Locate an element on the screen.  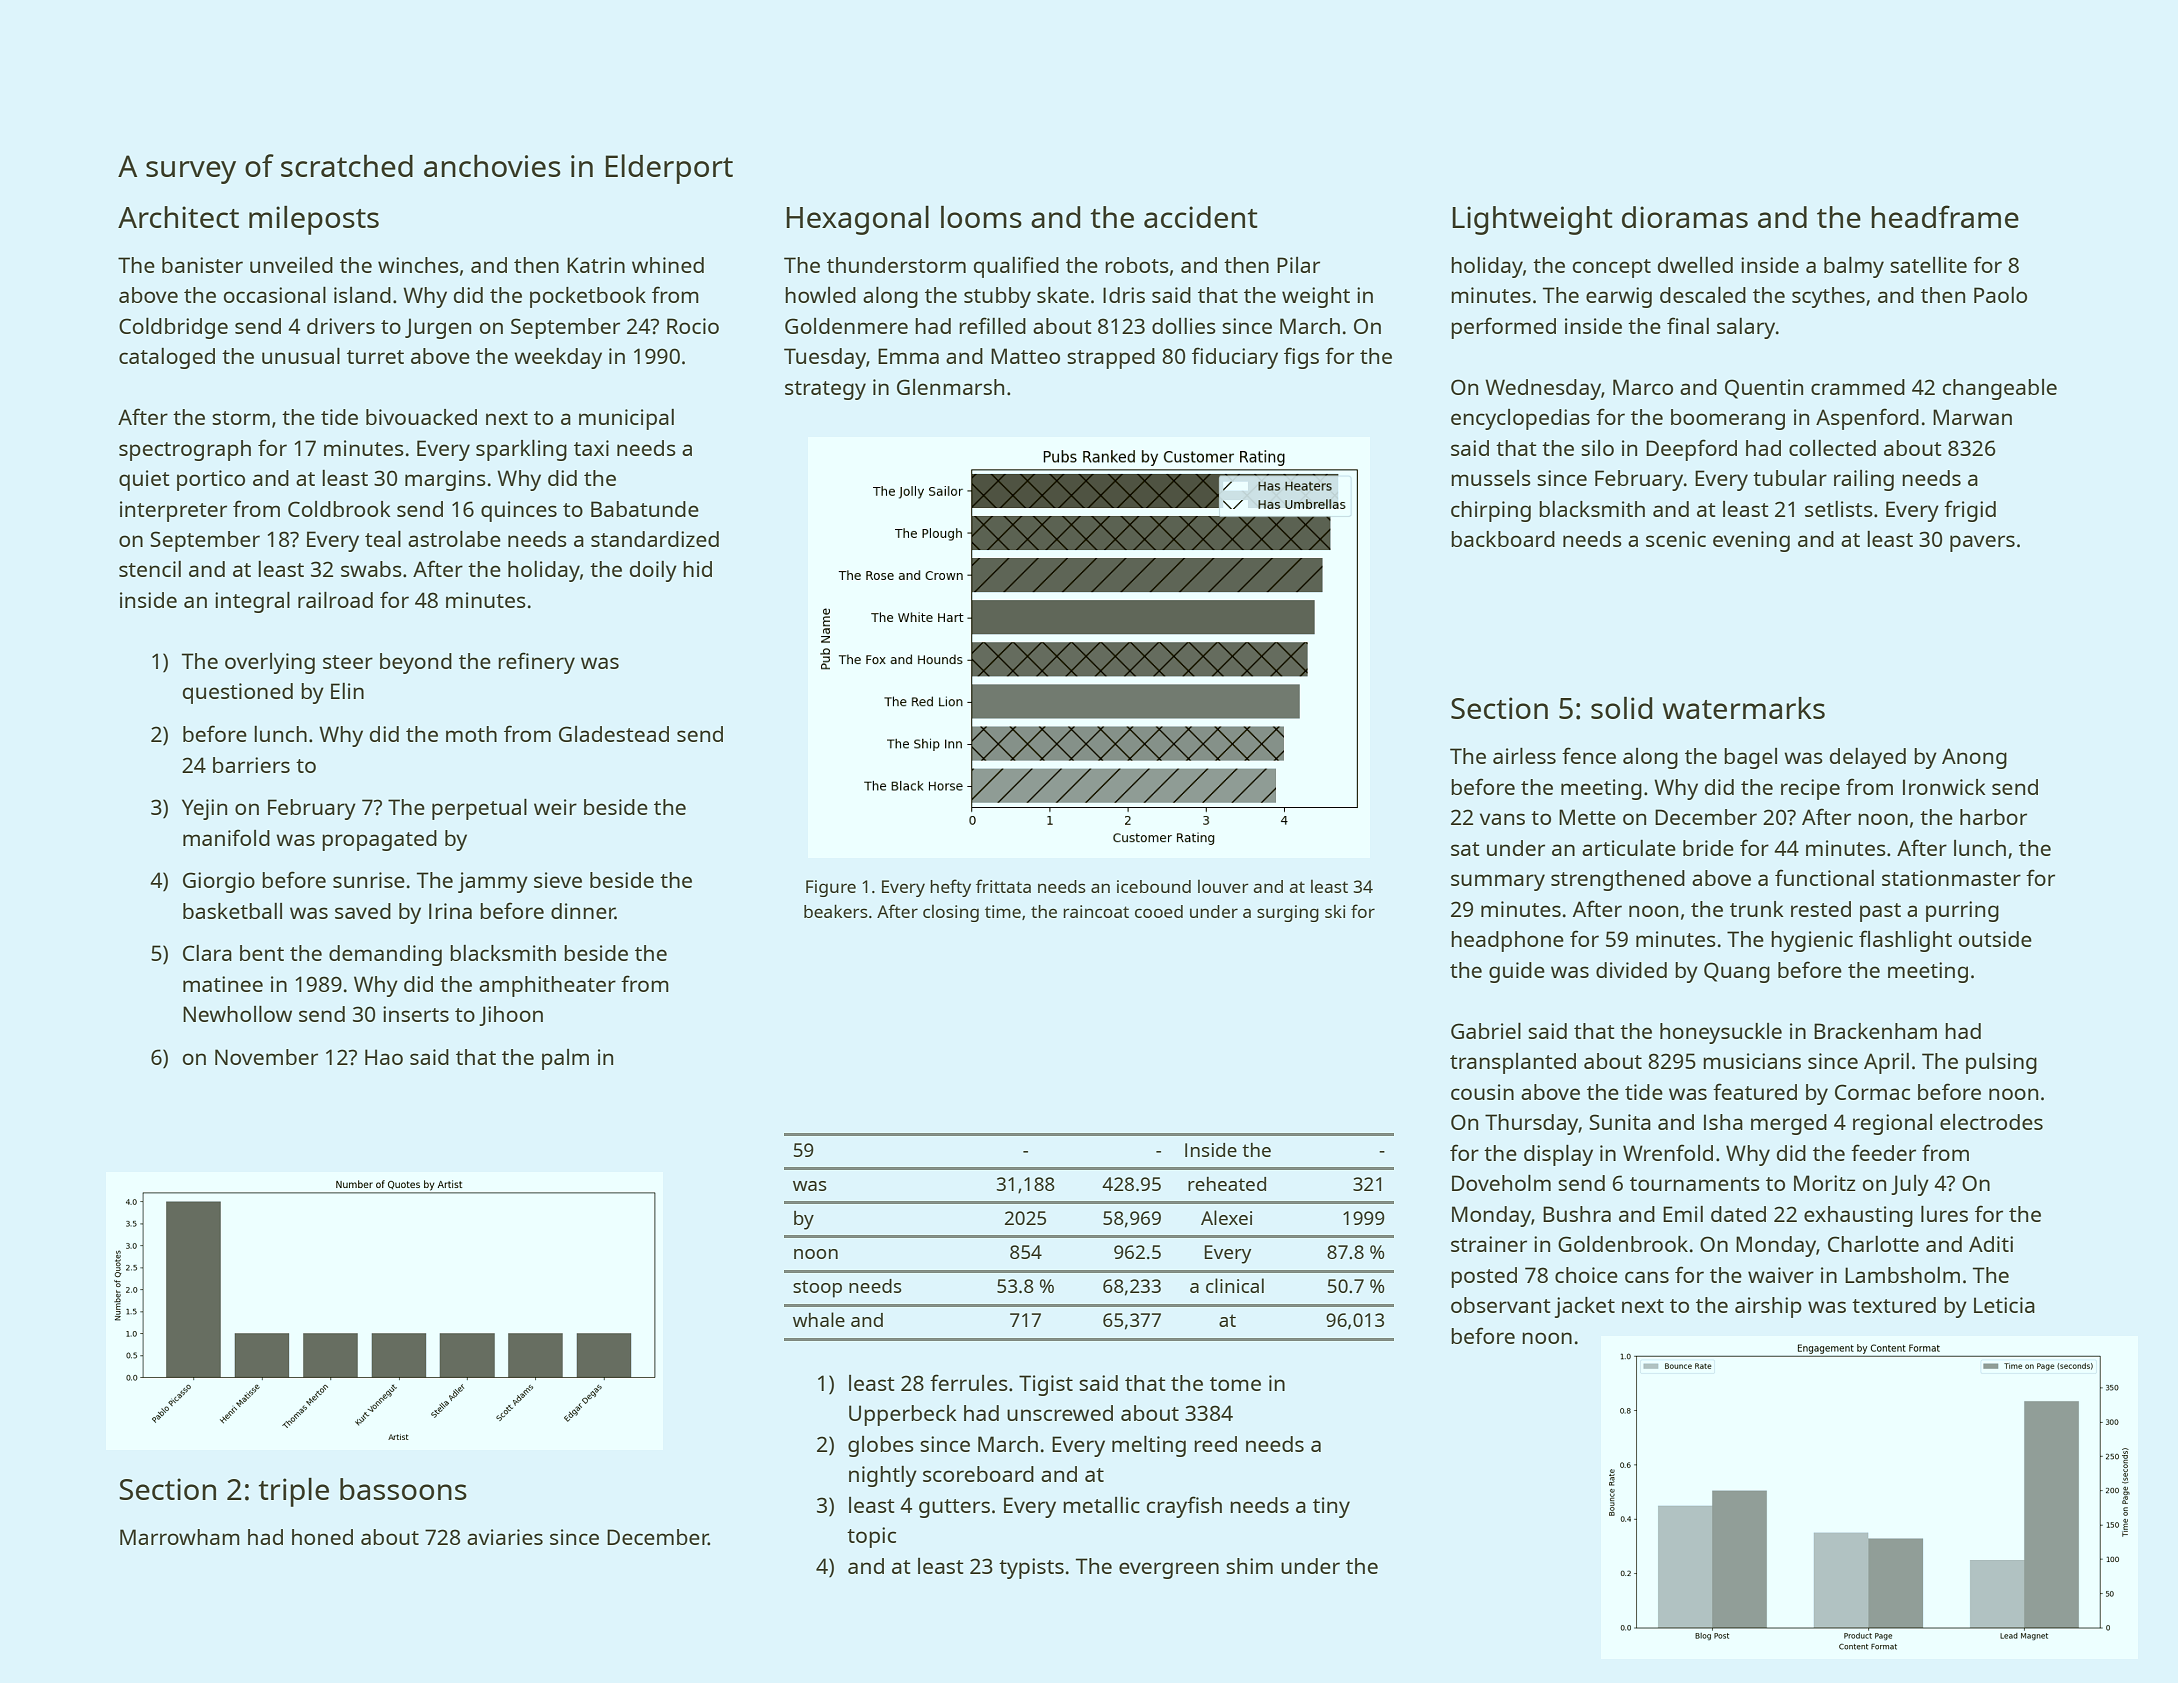
airless is located at coordinates (1524, 756).
